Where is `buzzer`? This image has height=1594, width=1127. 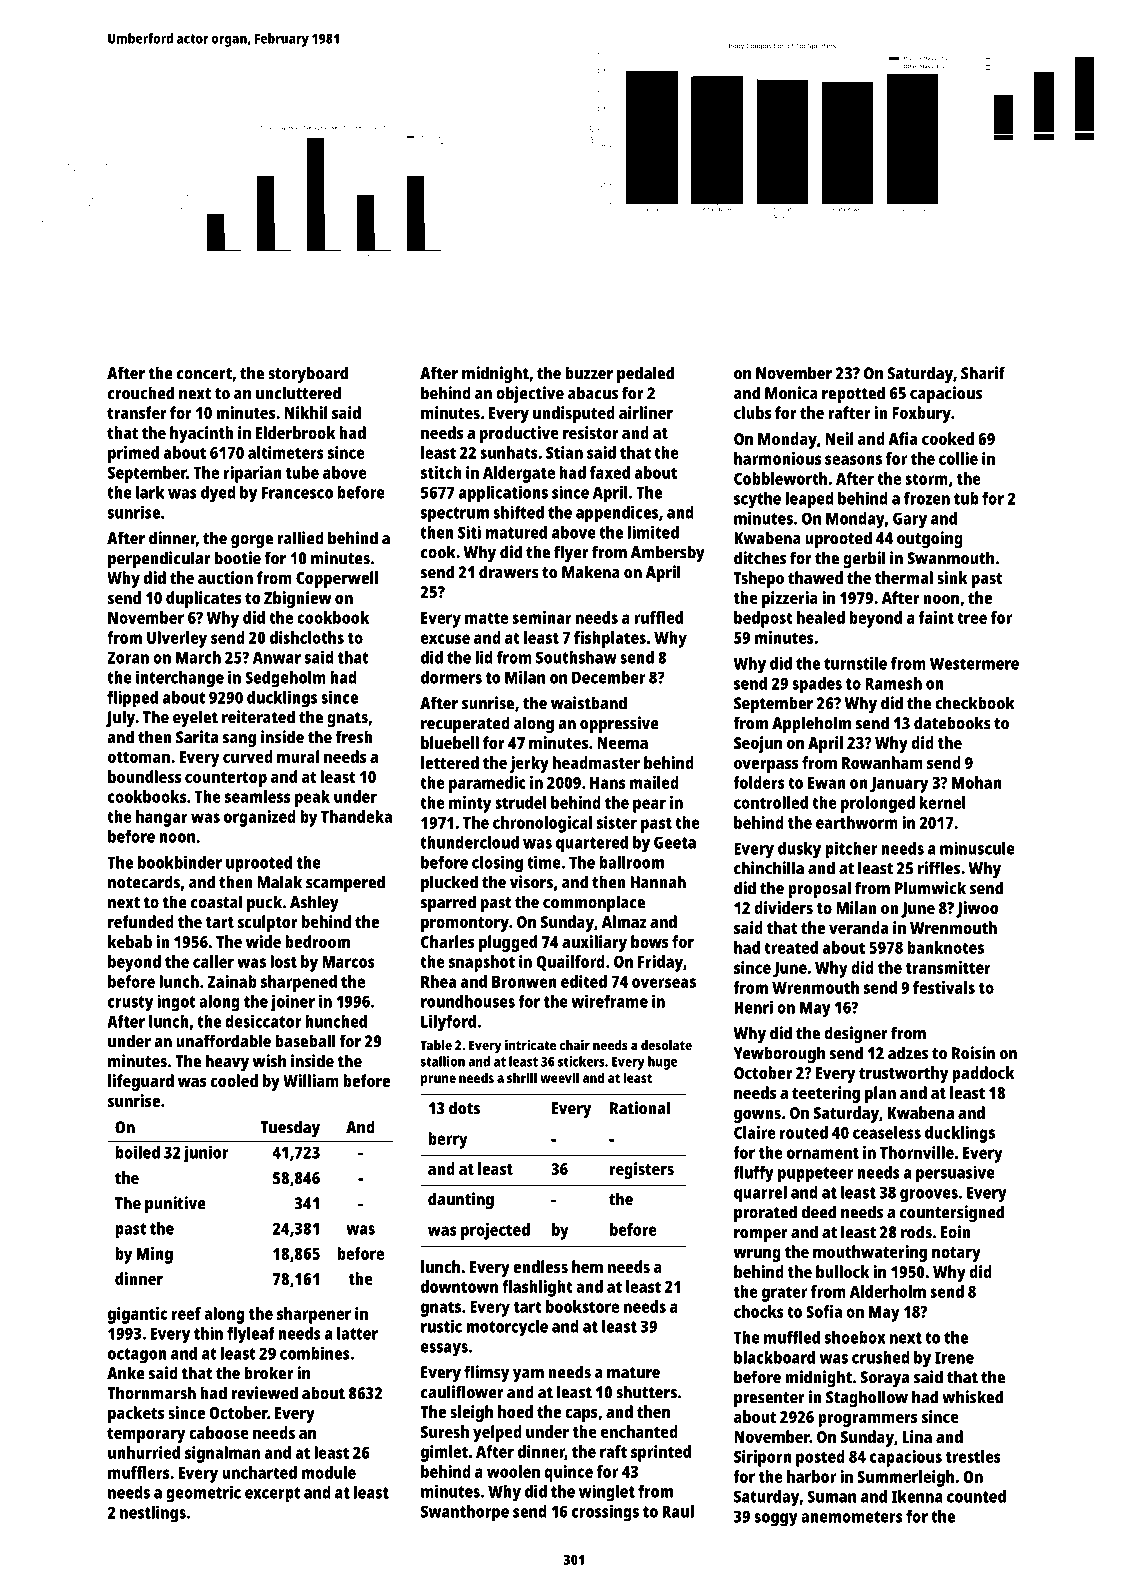
buzzer is located at coordinates (589, 373).
